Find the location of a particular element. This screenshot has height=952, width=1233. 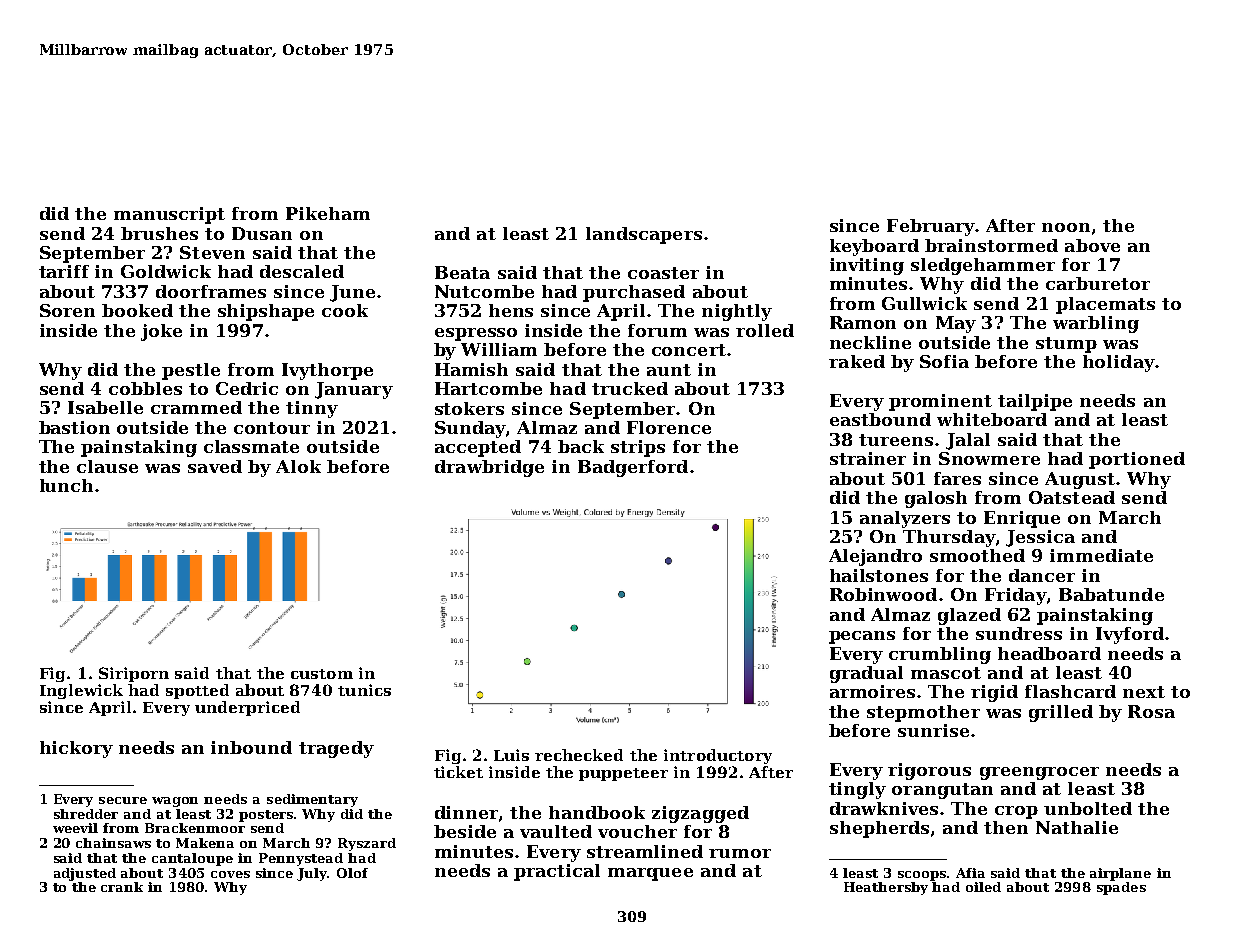

Florence is located at coordinates (669, 427).
